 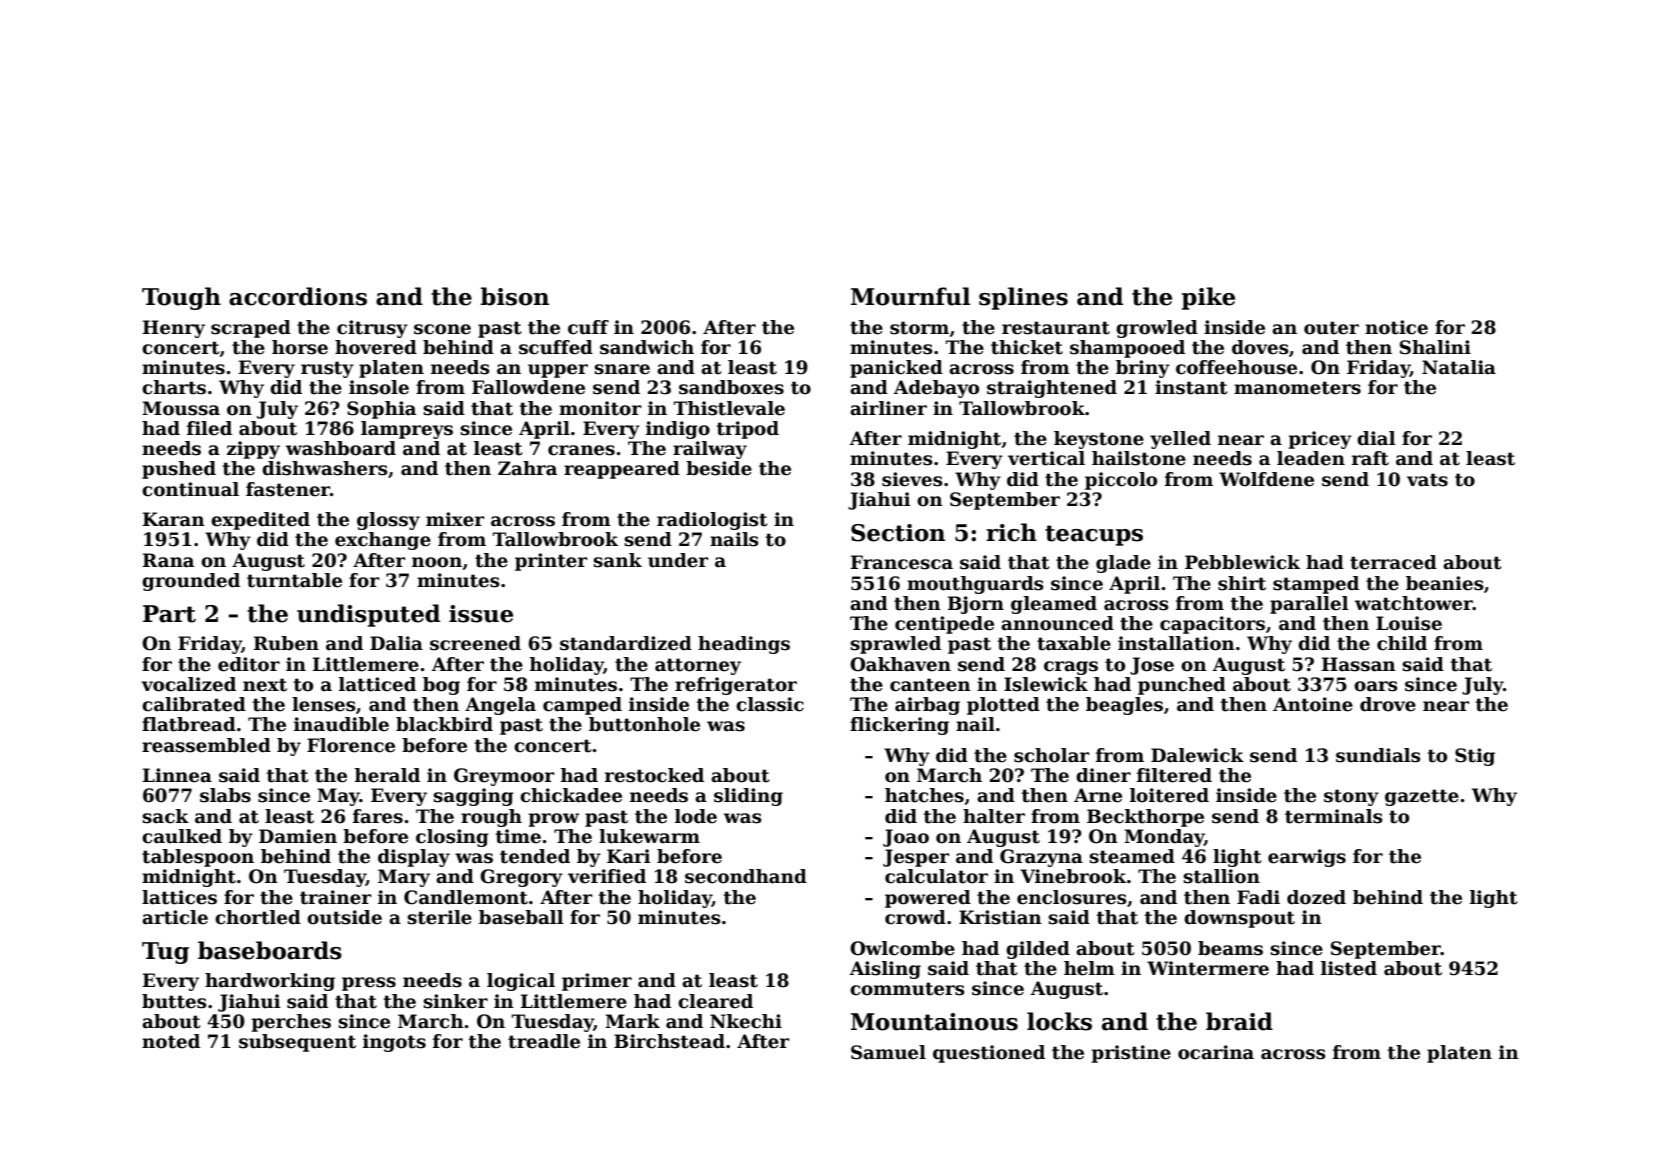 What do you see at coordinates (910, 296) in the screenshot?
I see `Mournful` at bounding box center [910, 296].
